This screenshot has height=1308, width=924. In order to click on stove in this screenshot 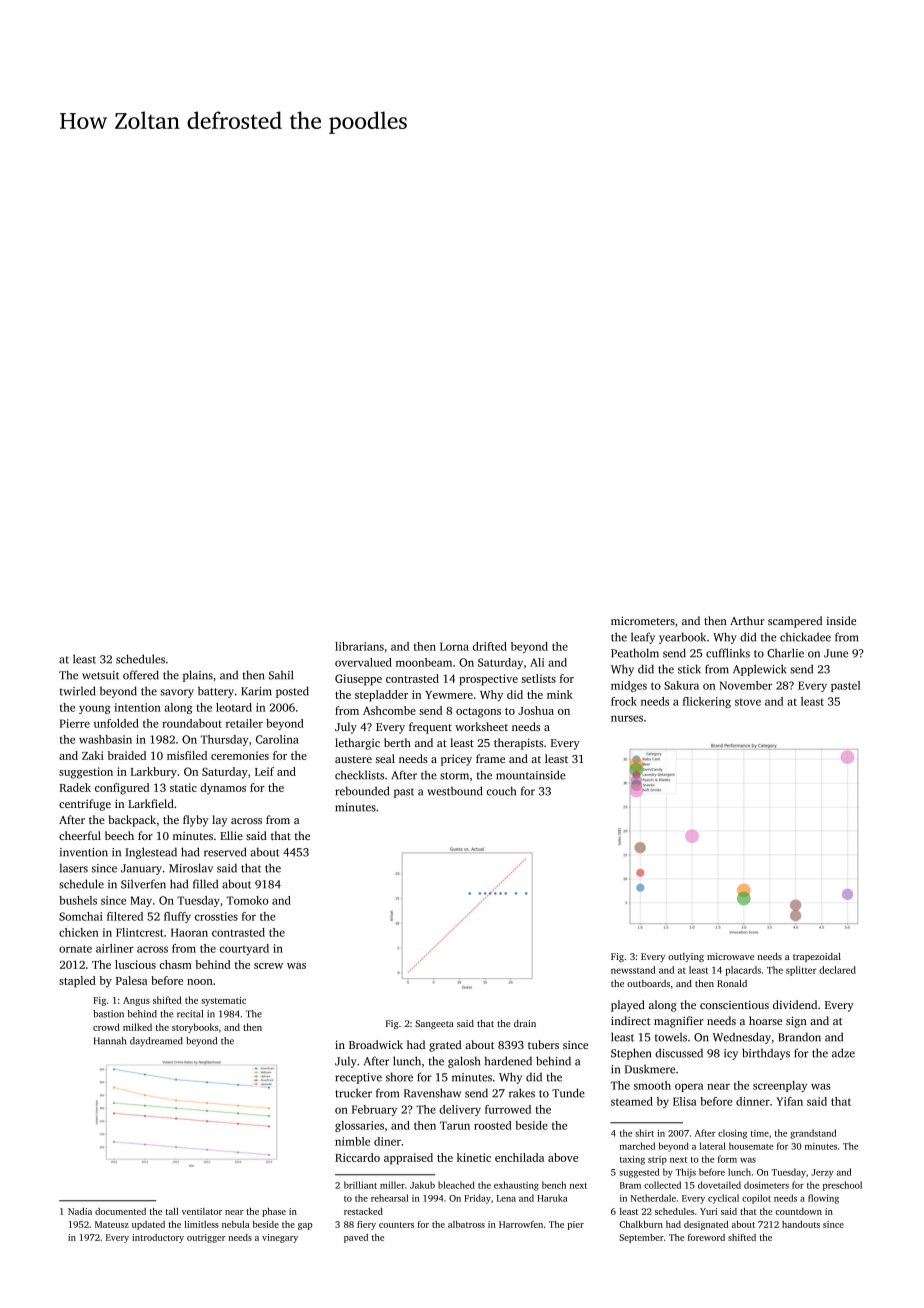, I will do `click(748, 702)`.
